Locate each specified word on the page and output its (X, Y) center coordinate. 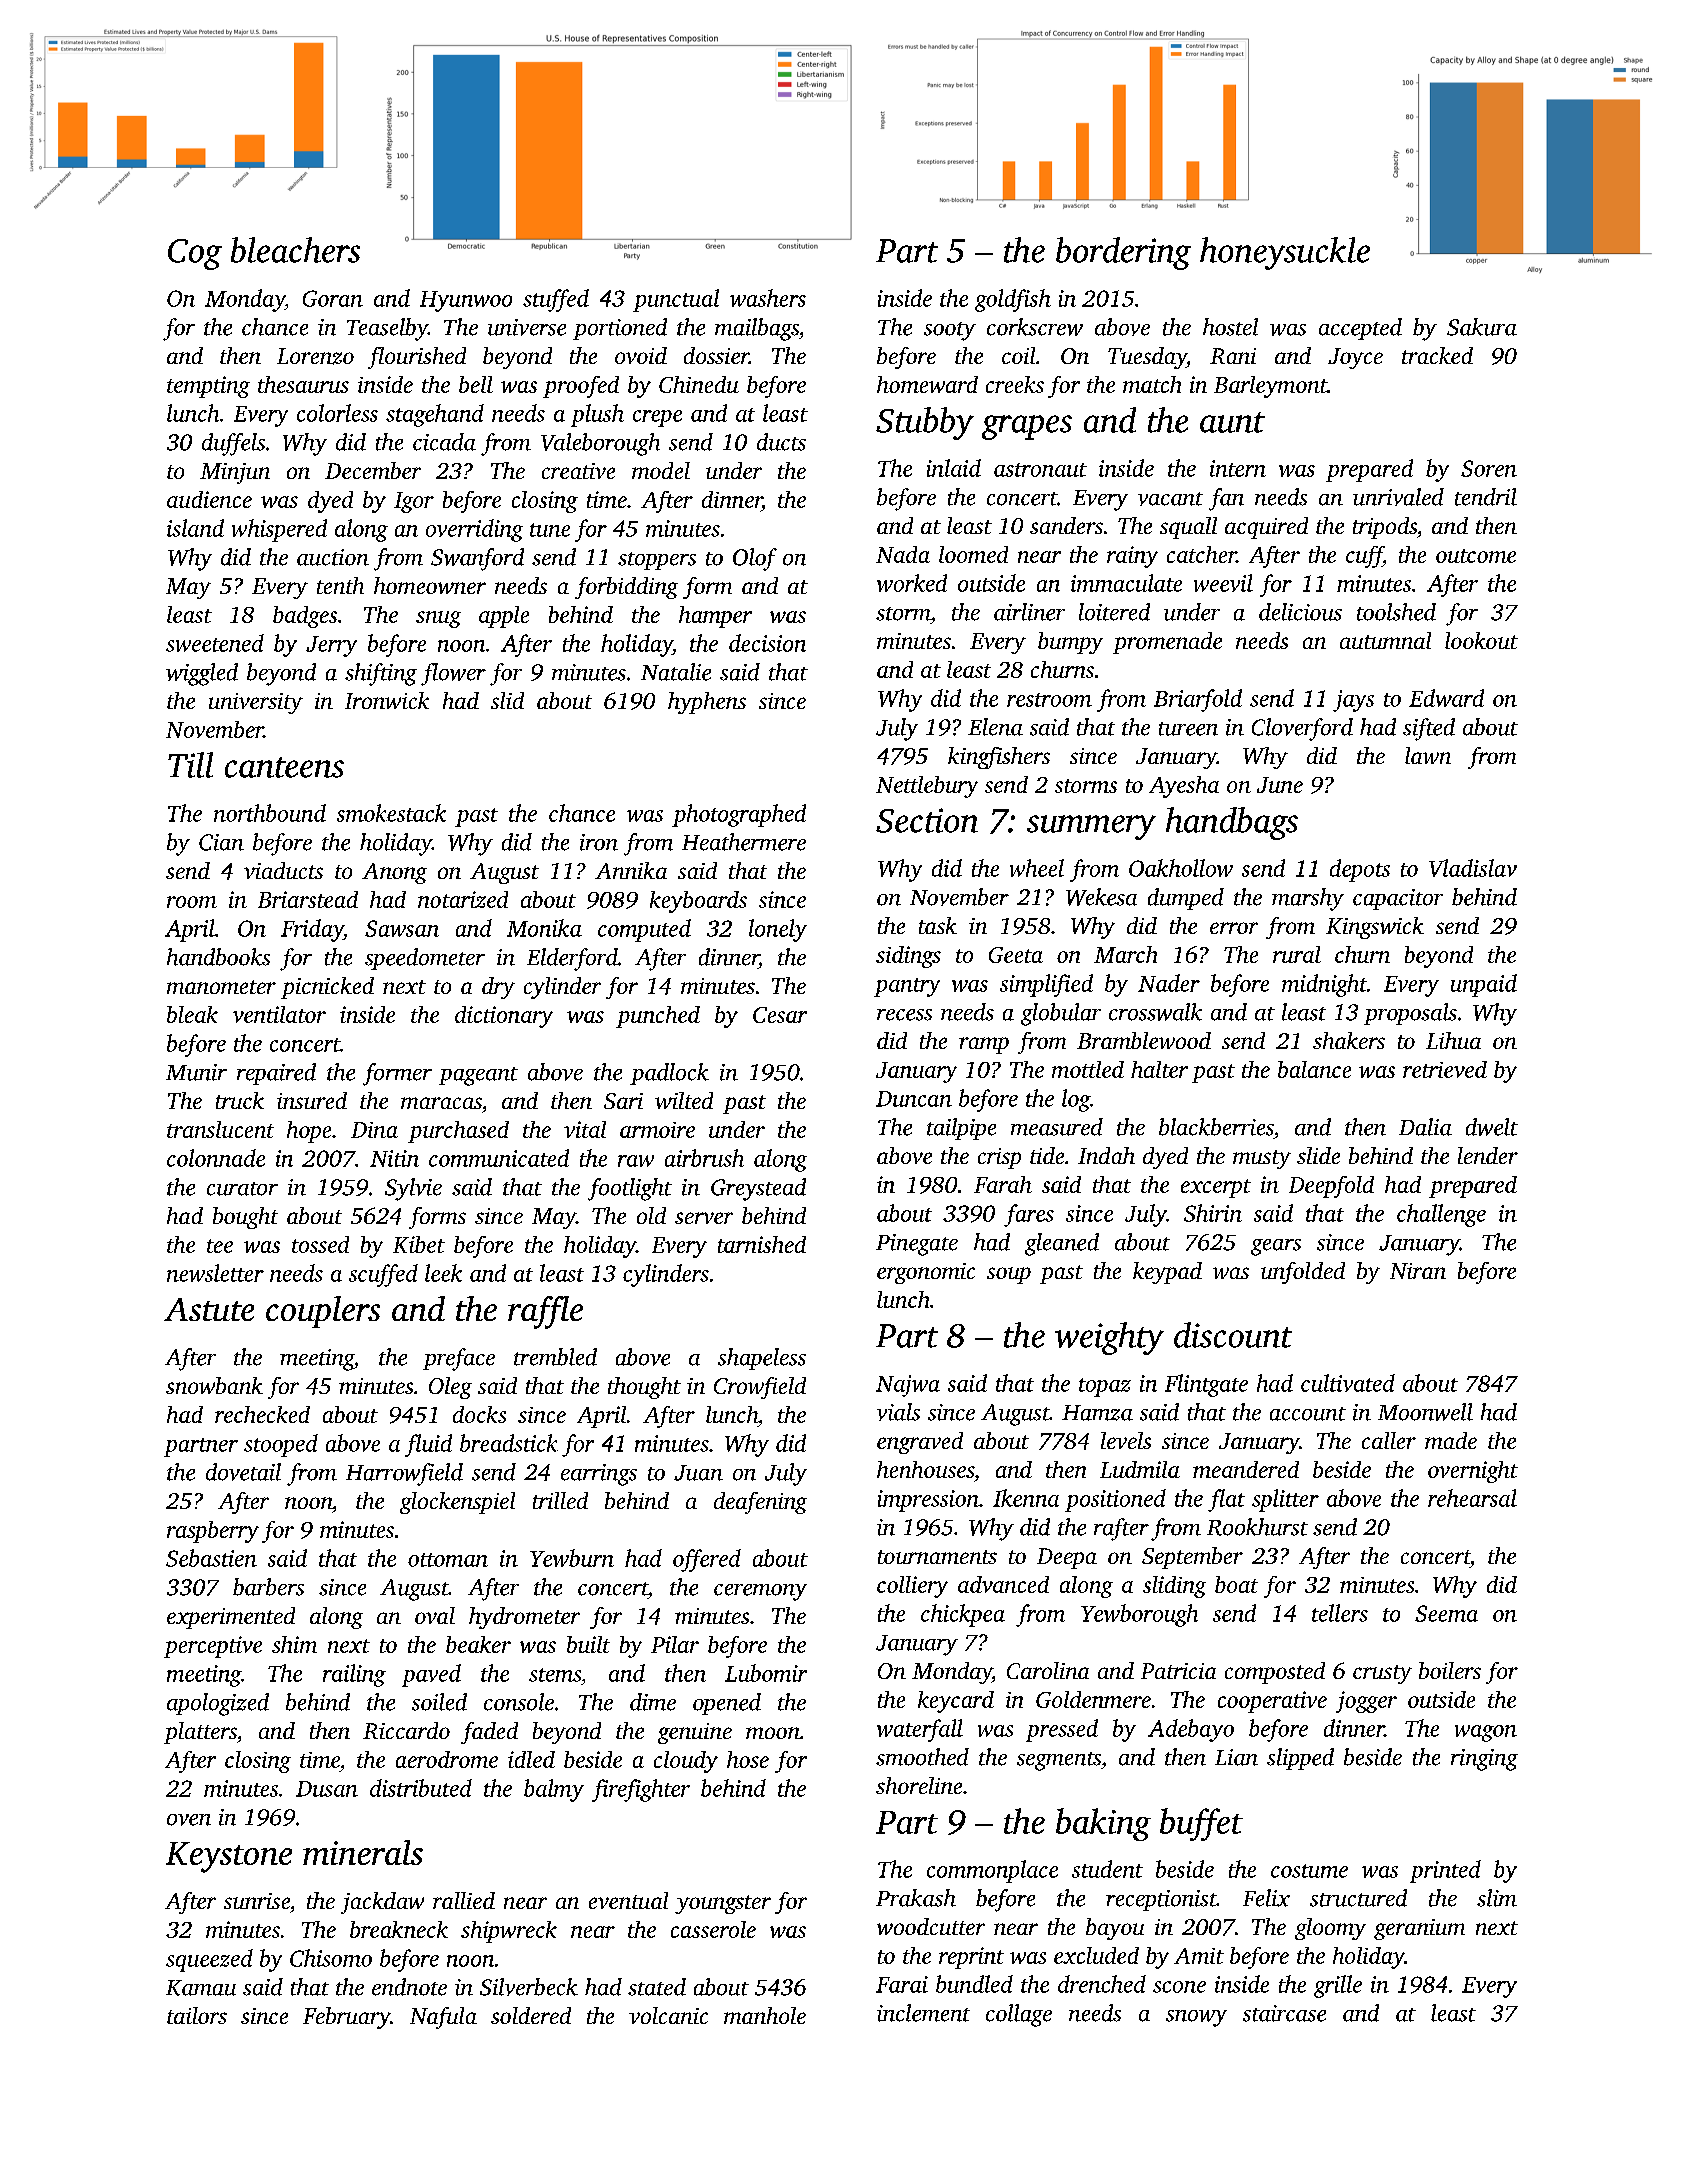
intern (1238, 468)
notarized (463, 899)
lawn (1428, 755)
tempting (208, 387)
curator (242, 1189)
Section (927, 820)
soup (1009, 1275)
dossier (716, 355)
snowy (1196, 2018)
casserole (713, 1929)
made (1451, 1440)
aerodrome (447, 1759)
